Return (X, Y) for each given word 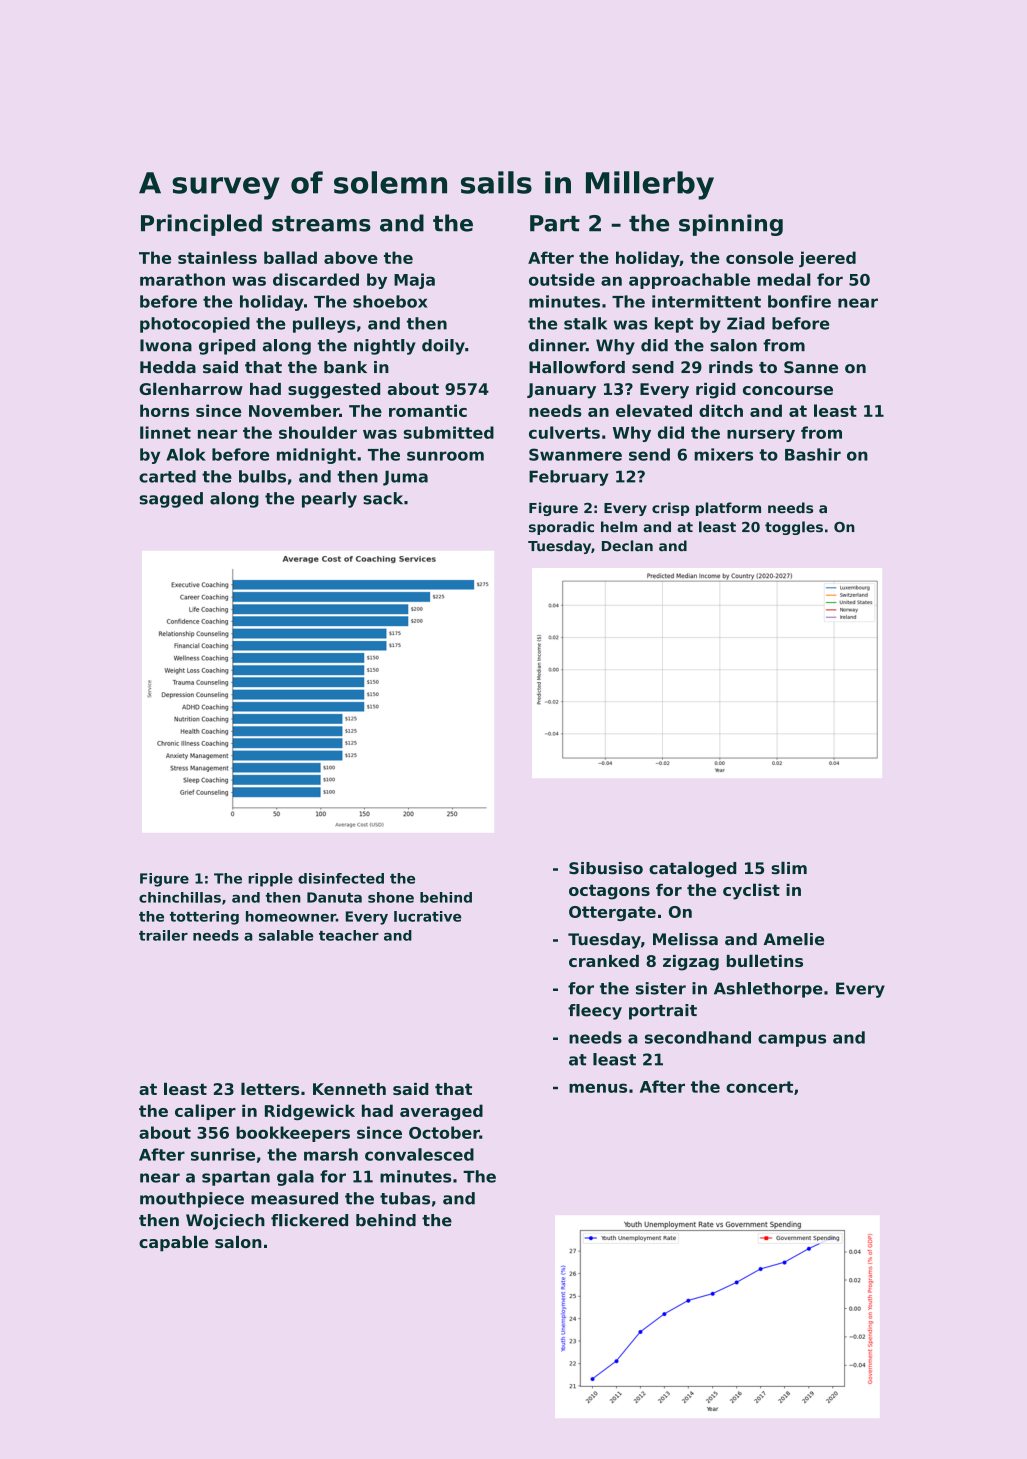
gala (295, 1178)
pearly (329, 500)
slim (789, 868)
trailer (163, 935)
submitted (449, 432)
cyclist (751, 891)
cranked (604, 961)
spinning (731, 225)
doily (443, 347)
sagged (171, 500)
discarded (316, 279)
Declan (627, 546)
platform (728, 509)
